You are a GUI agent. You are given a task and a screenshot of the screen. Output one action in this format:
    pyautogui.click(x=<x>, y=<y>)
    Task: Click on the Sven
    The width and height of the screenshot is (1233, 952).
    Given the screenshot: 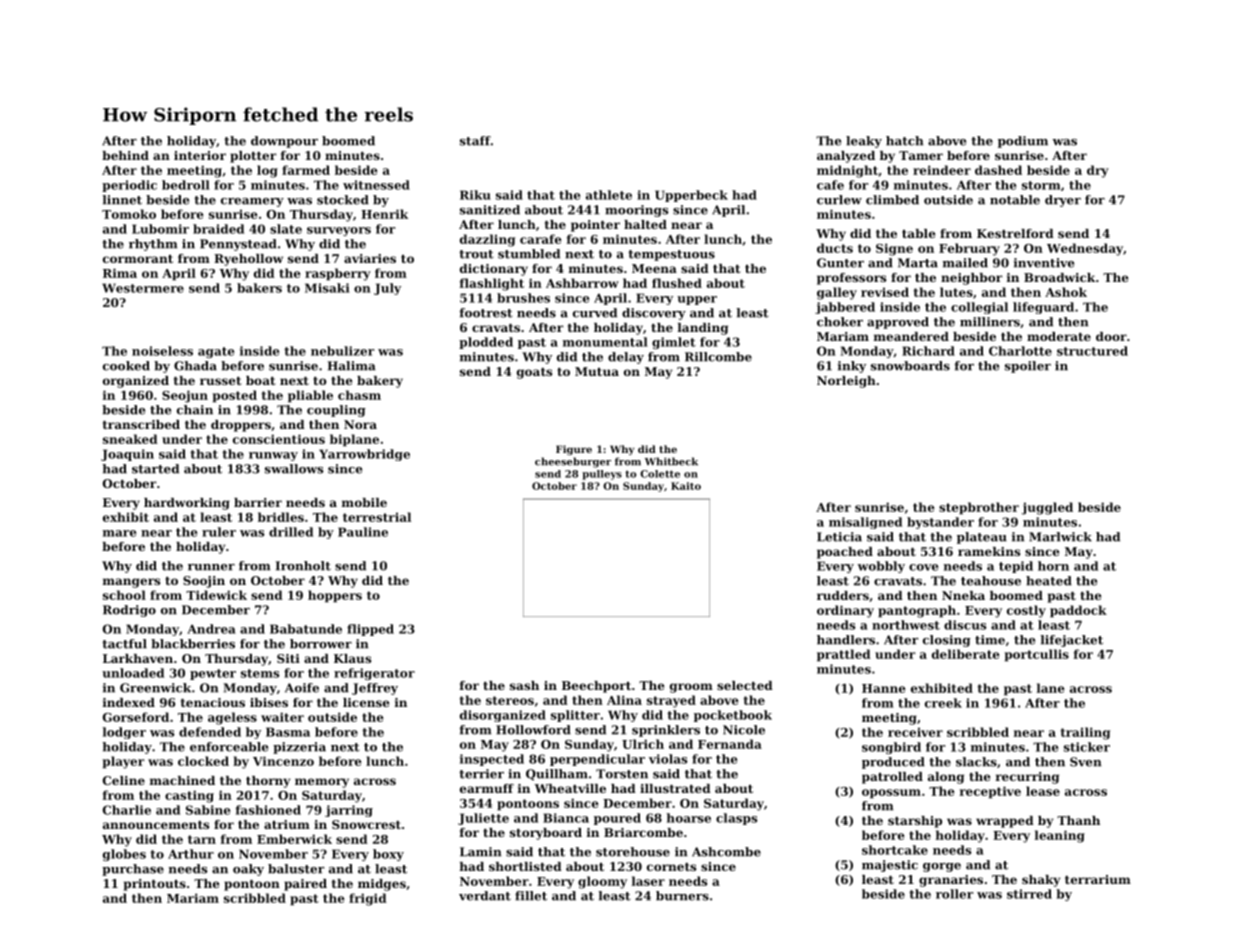 What is the action you would take?
    pyautogui.click(x=1085, y=762)
